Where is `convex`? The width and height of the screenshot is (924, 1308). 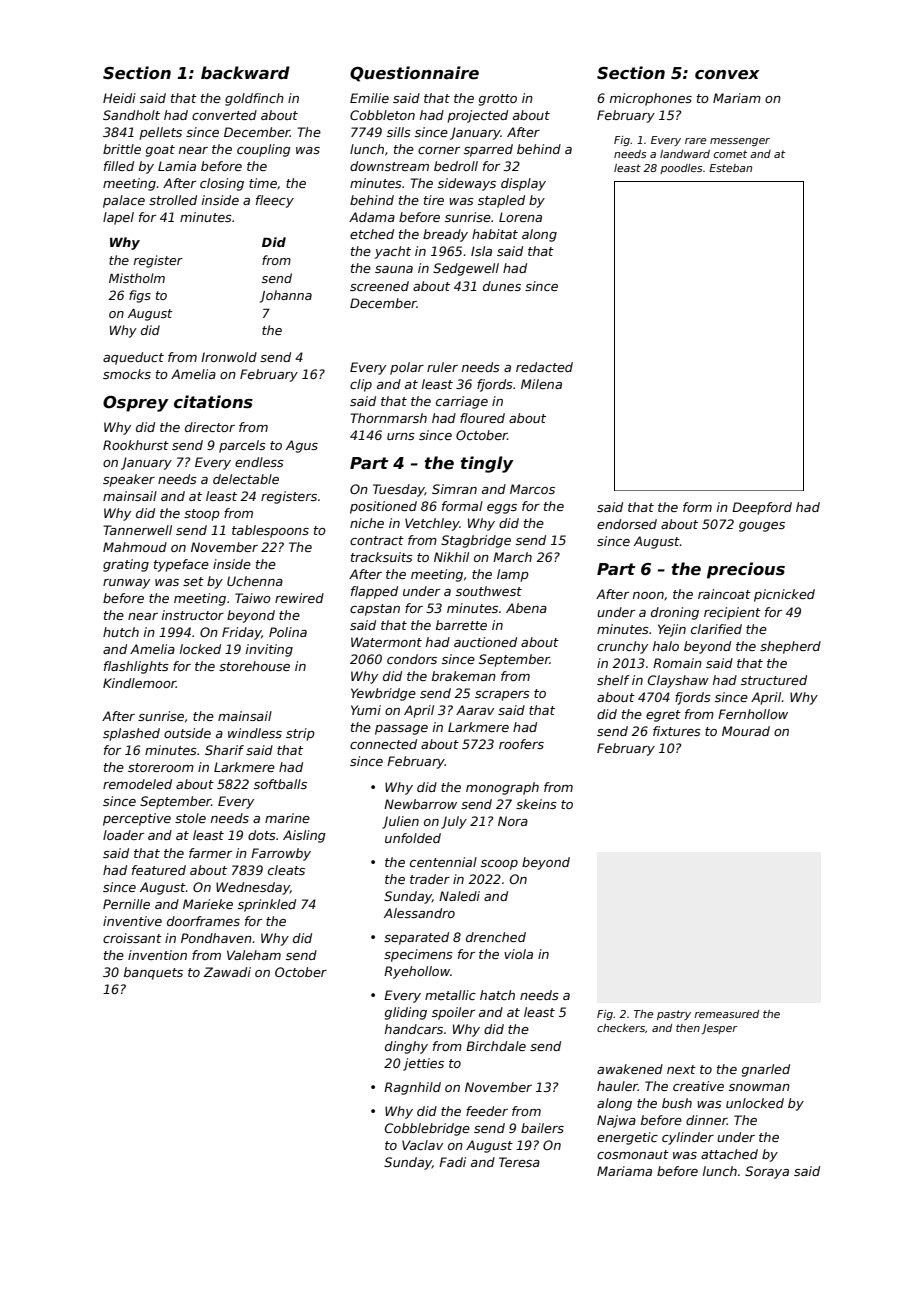 convex is located at coordinates (727, 75).
